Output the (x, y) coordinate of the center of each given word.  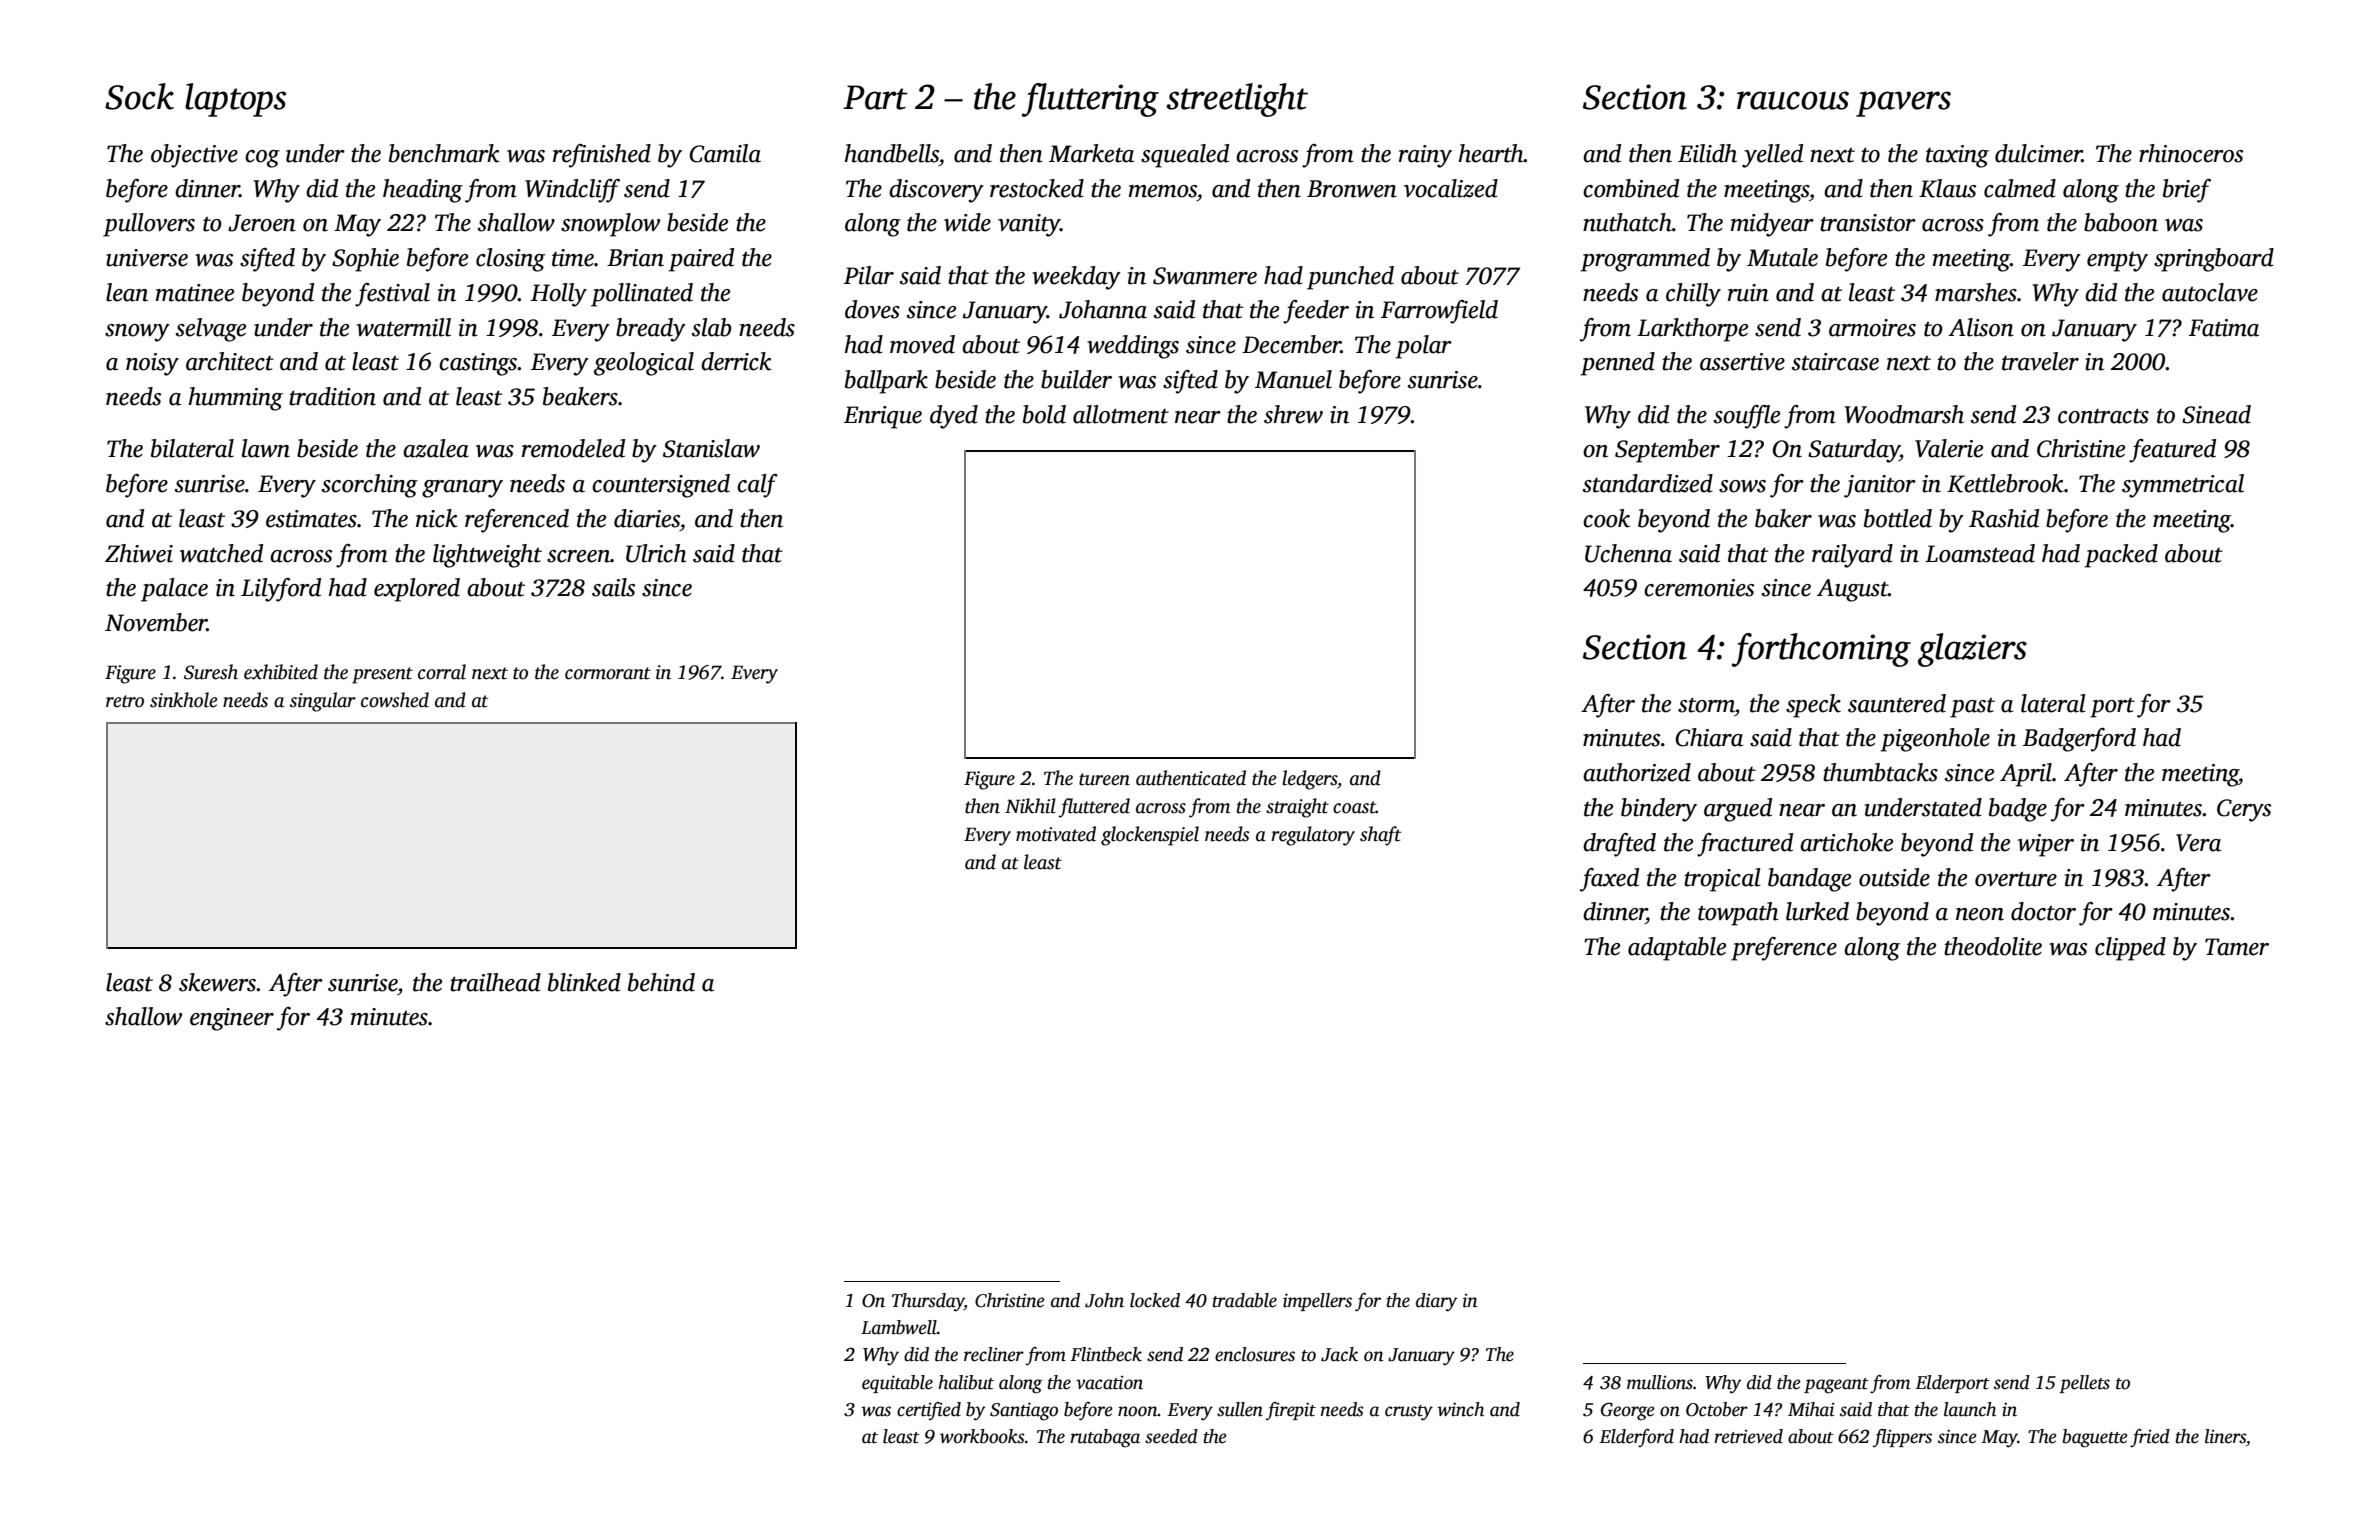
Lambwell (899, 1327)
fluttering (1090, 100)
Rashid (2004, 518)
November (156, 622)
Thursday (928, 1302)
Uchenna (1628, 553)
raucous (1793, 100)
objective (194, 156)
